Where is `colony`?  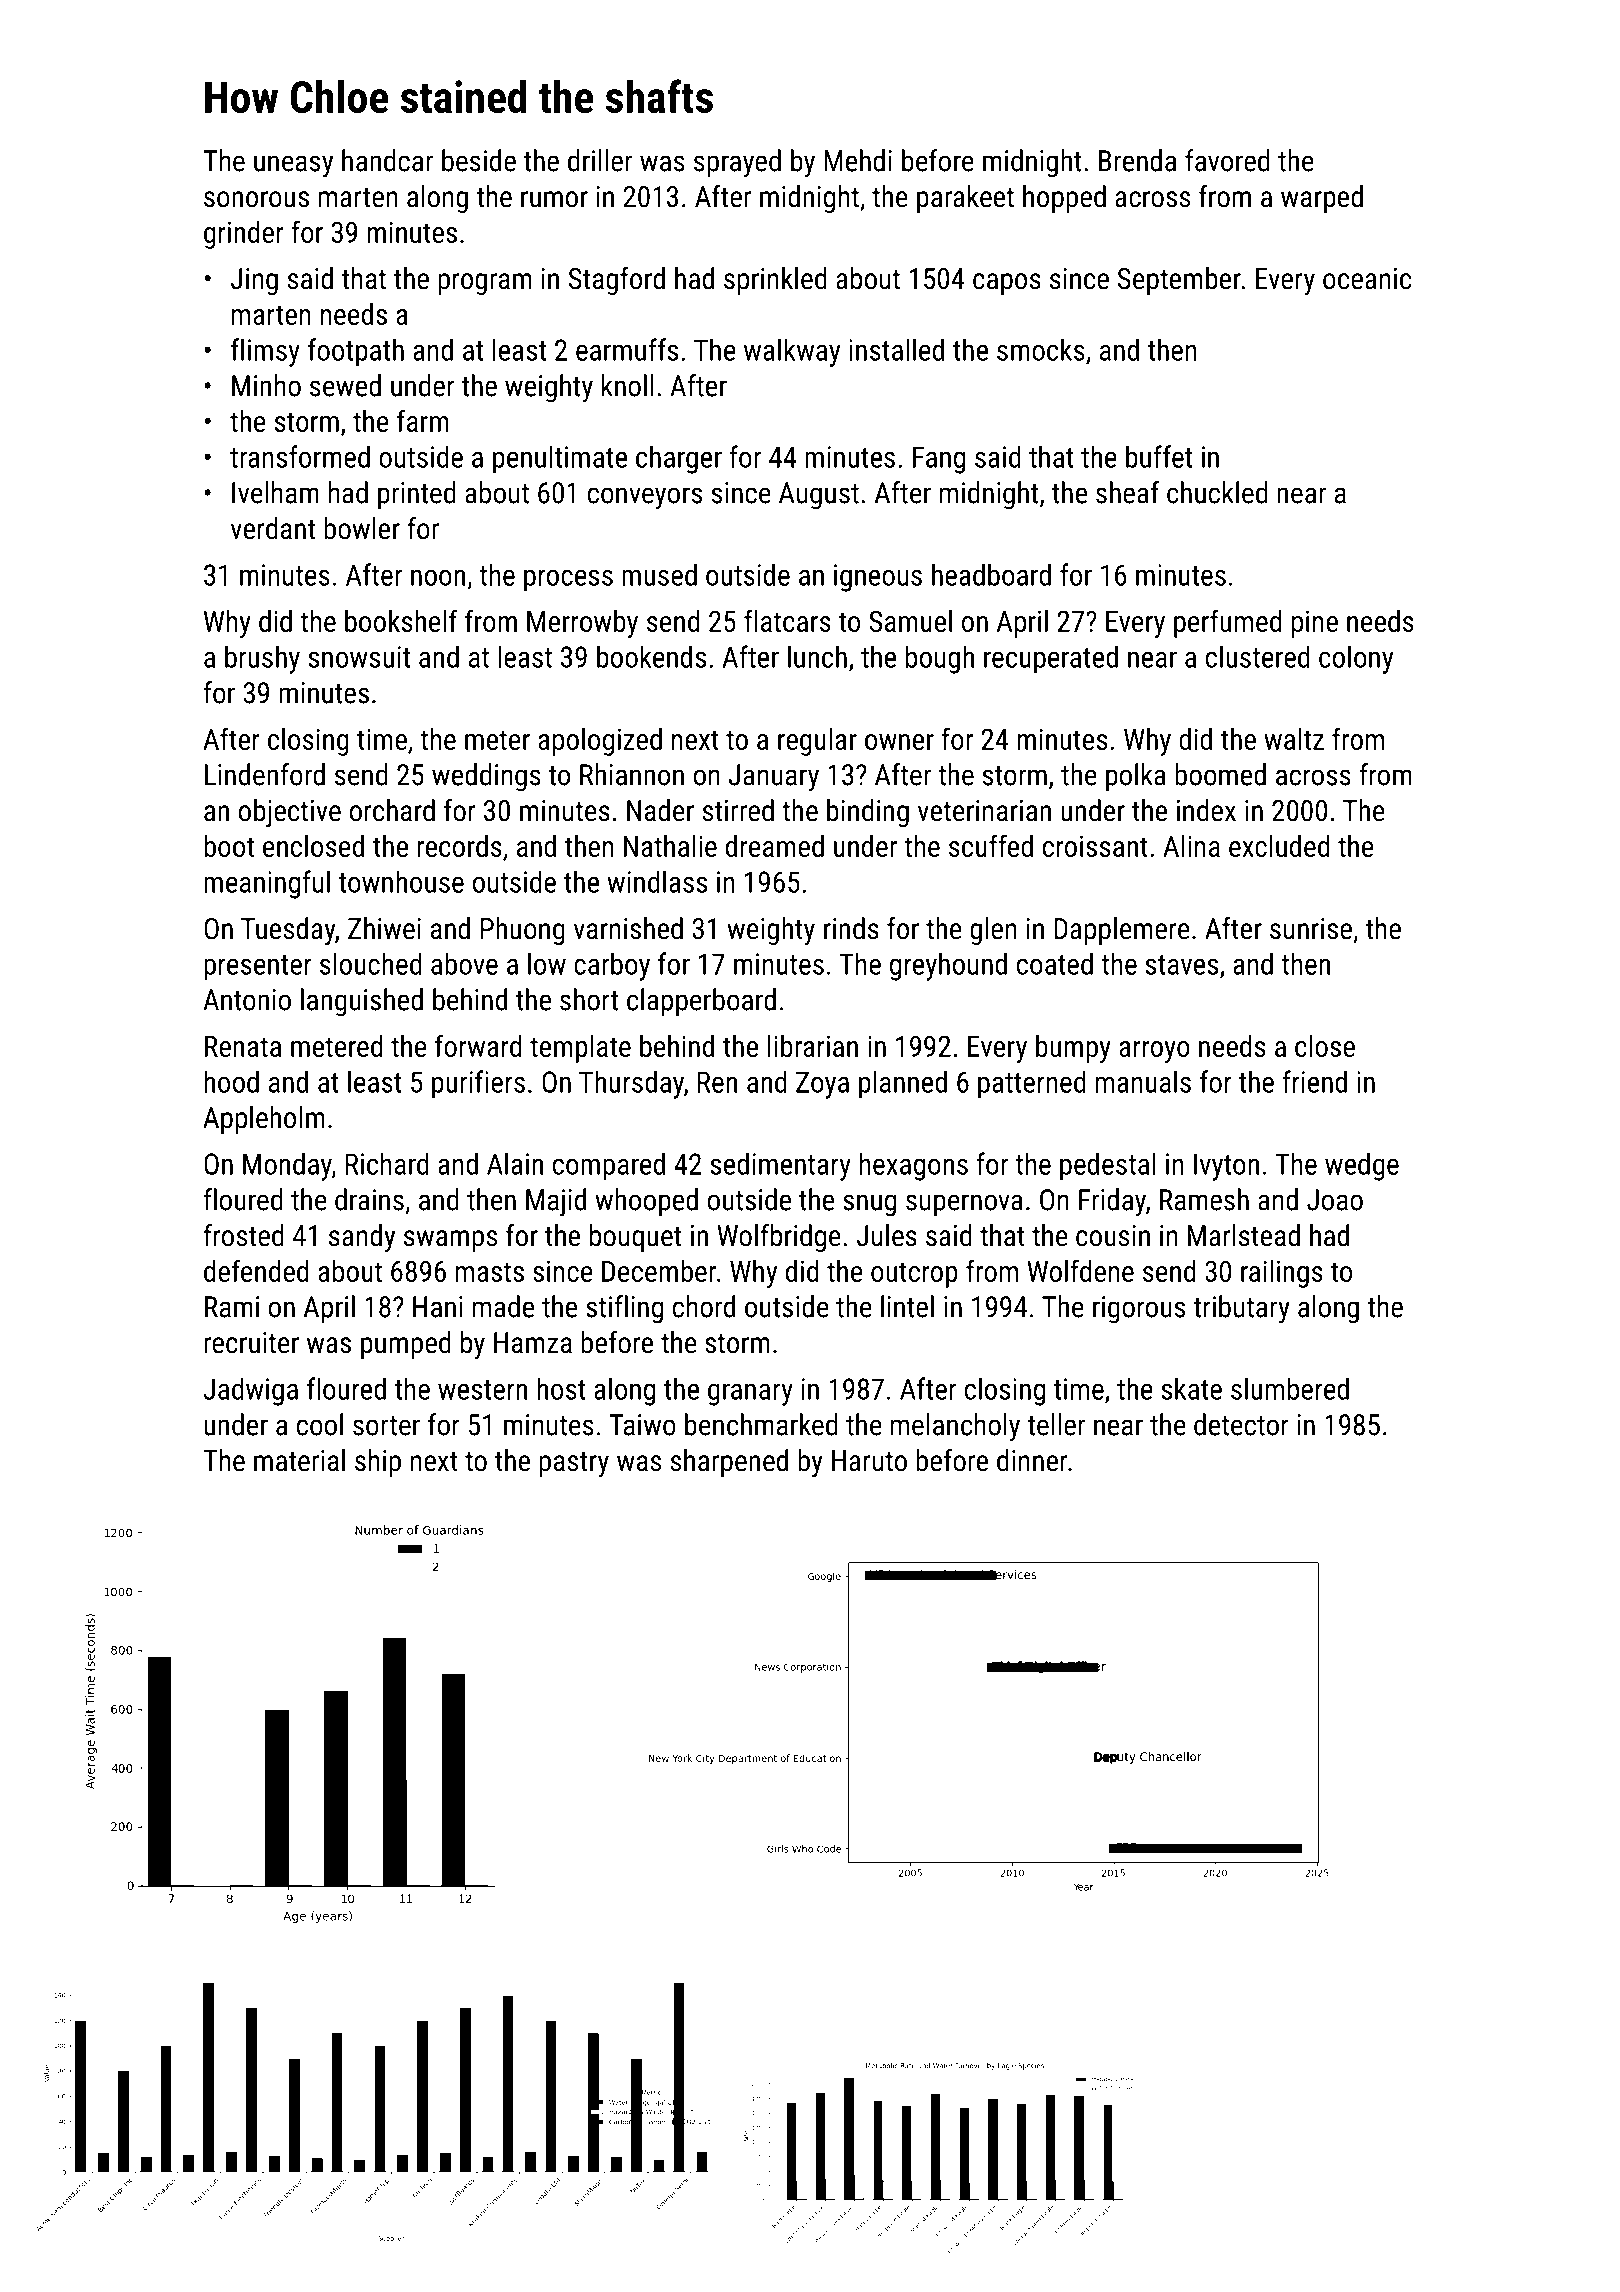
colony is located at coordinates (1356, 659).
